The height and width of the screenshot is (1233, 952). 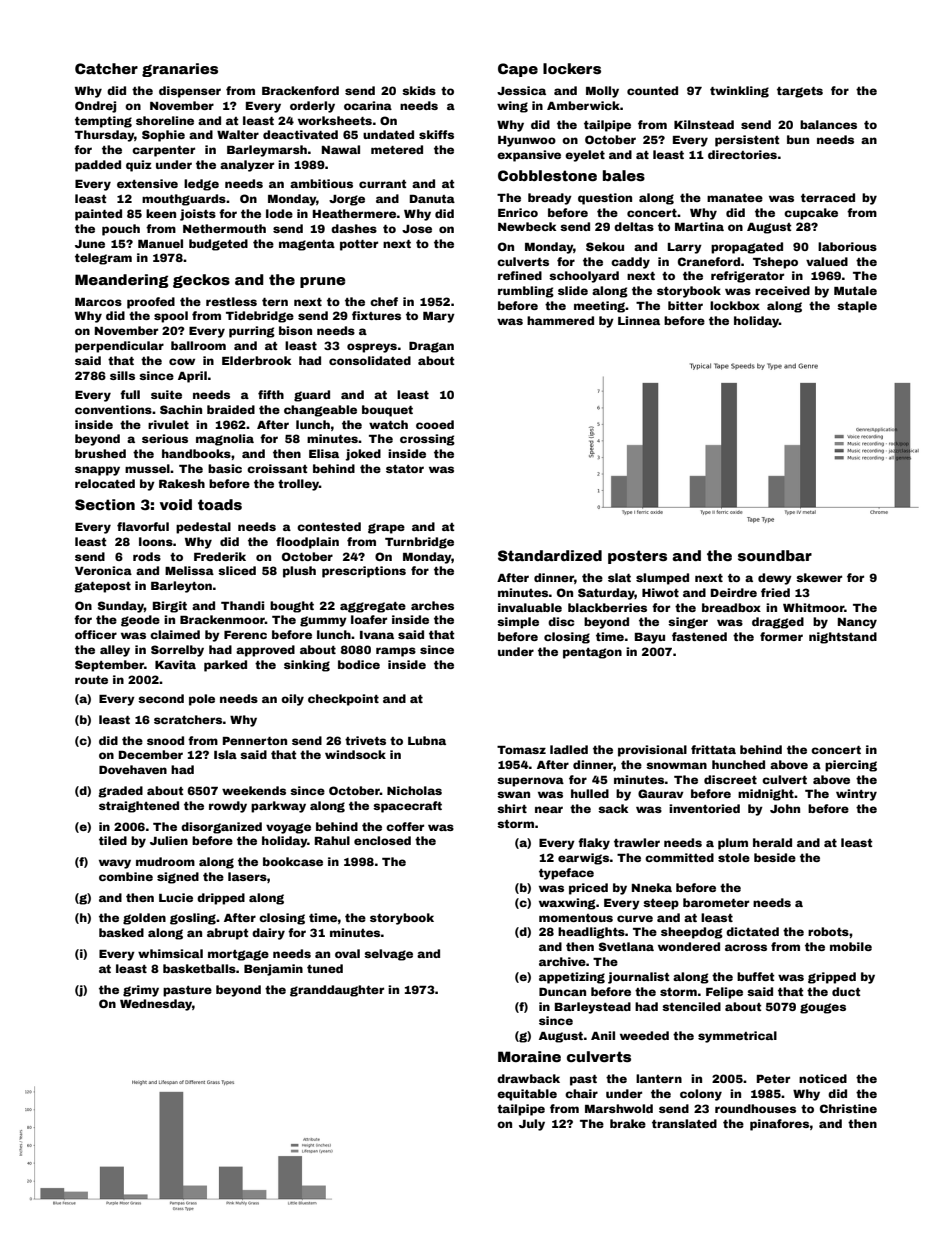 What do you see at coordinates (225, 754) in the screenshot?
I see `Isla` at bounding box center [225, 754].
